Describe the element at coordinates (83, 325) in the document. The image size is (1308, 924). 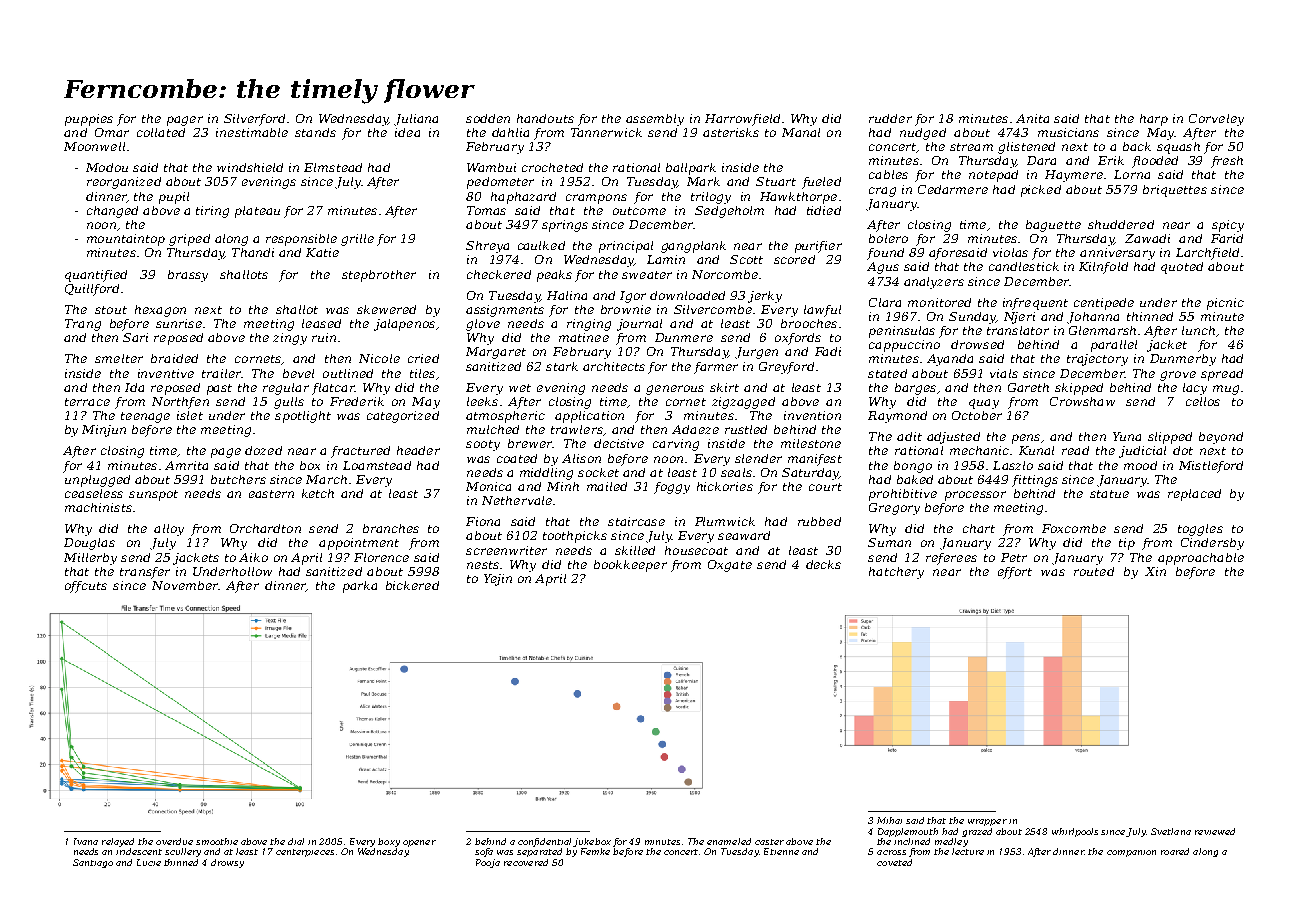
I see `Trang` at that location.
